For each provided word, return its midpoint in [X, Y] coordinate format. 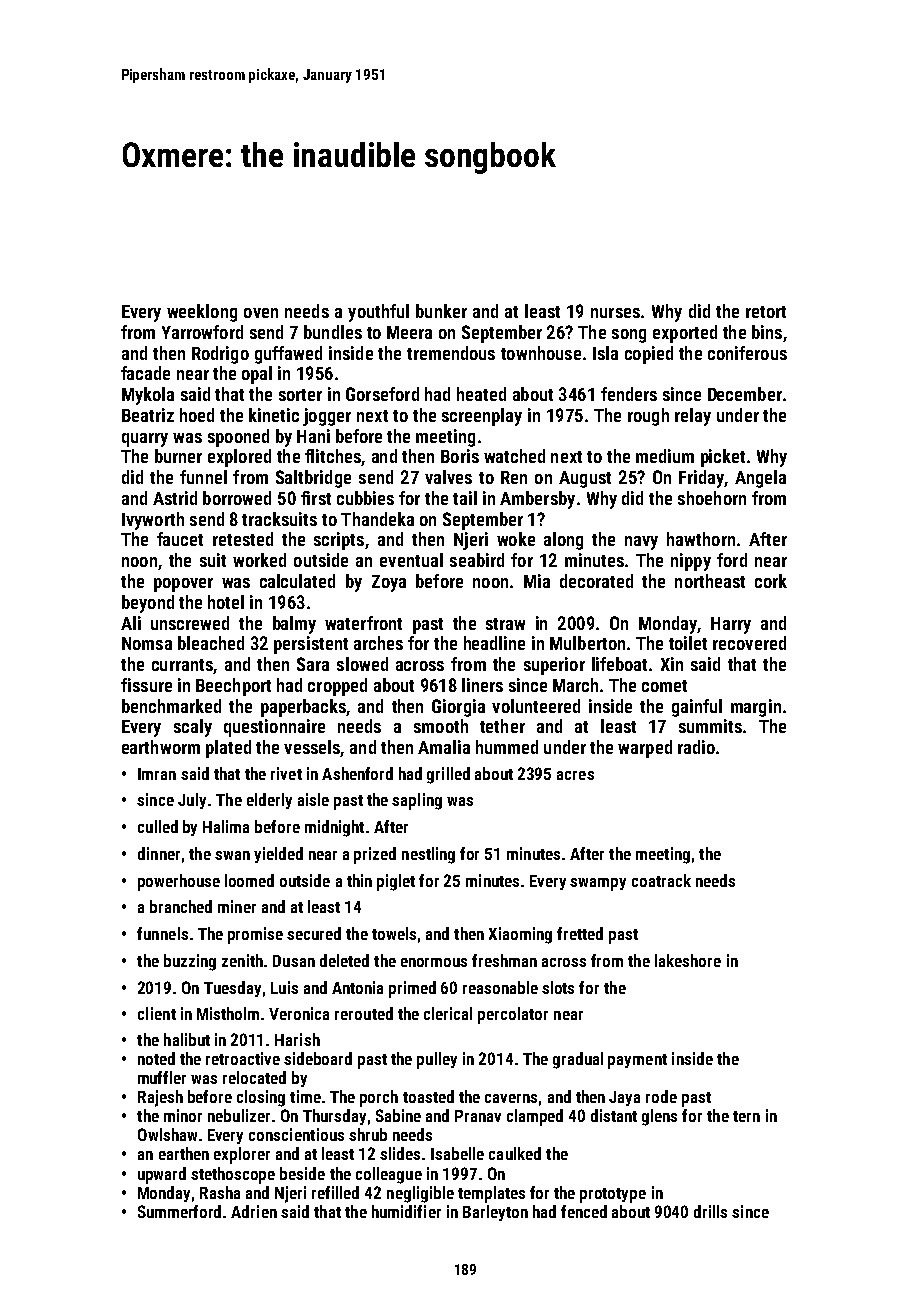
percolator [513, 1015]
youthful [378, 313]
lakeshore [688, 960]
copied [649, 355]
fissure [146, 685]
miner [237, 906]
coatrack [661, 880]
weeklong [202, 313]
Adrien [254, 1211]
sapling [417, 801]
